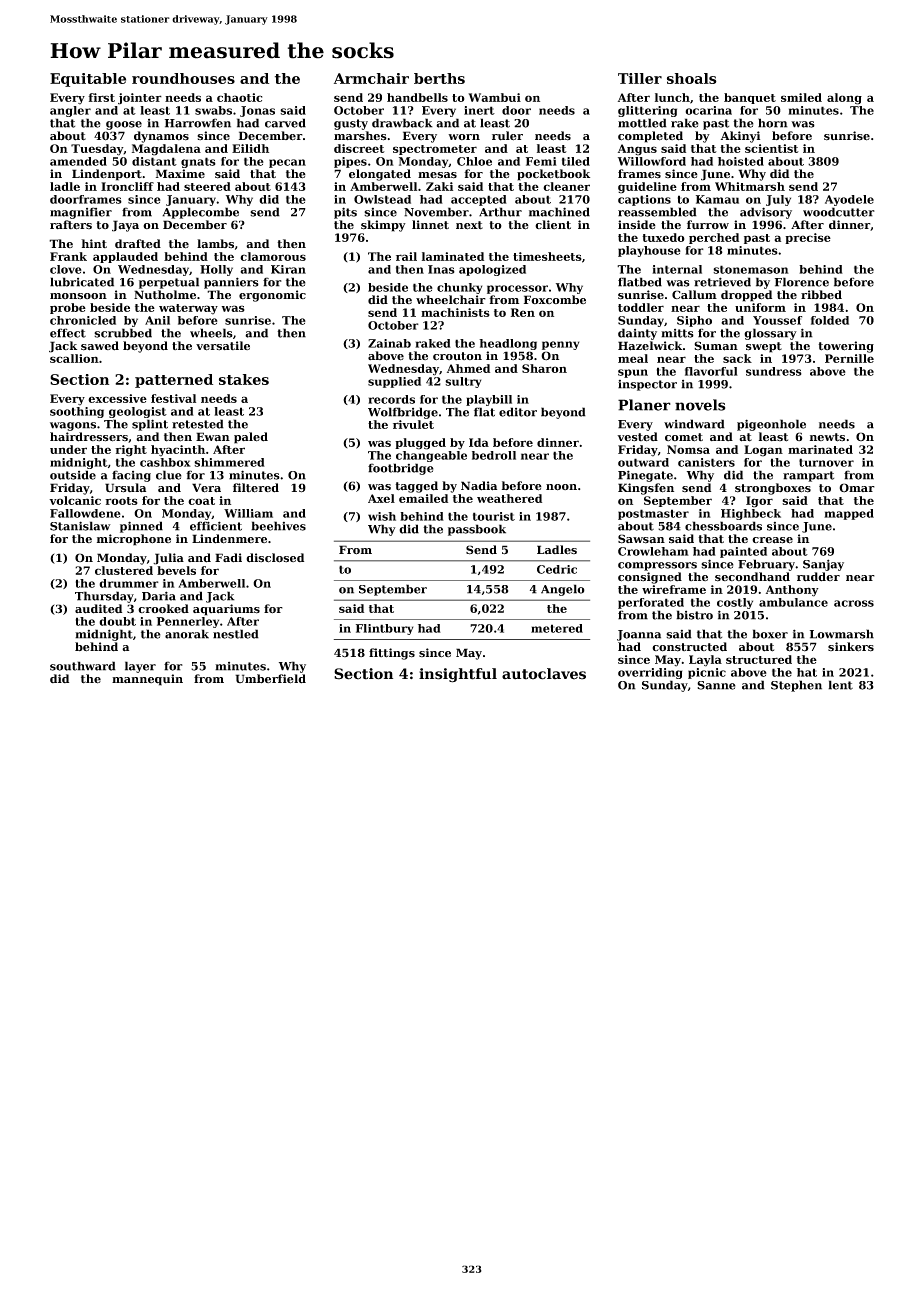  I want to click on November, so click(436, 212).
